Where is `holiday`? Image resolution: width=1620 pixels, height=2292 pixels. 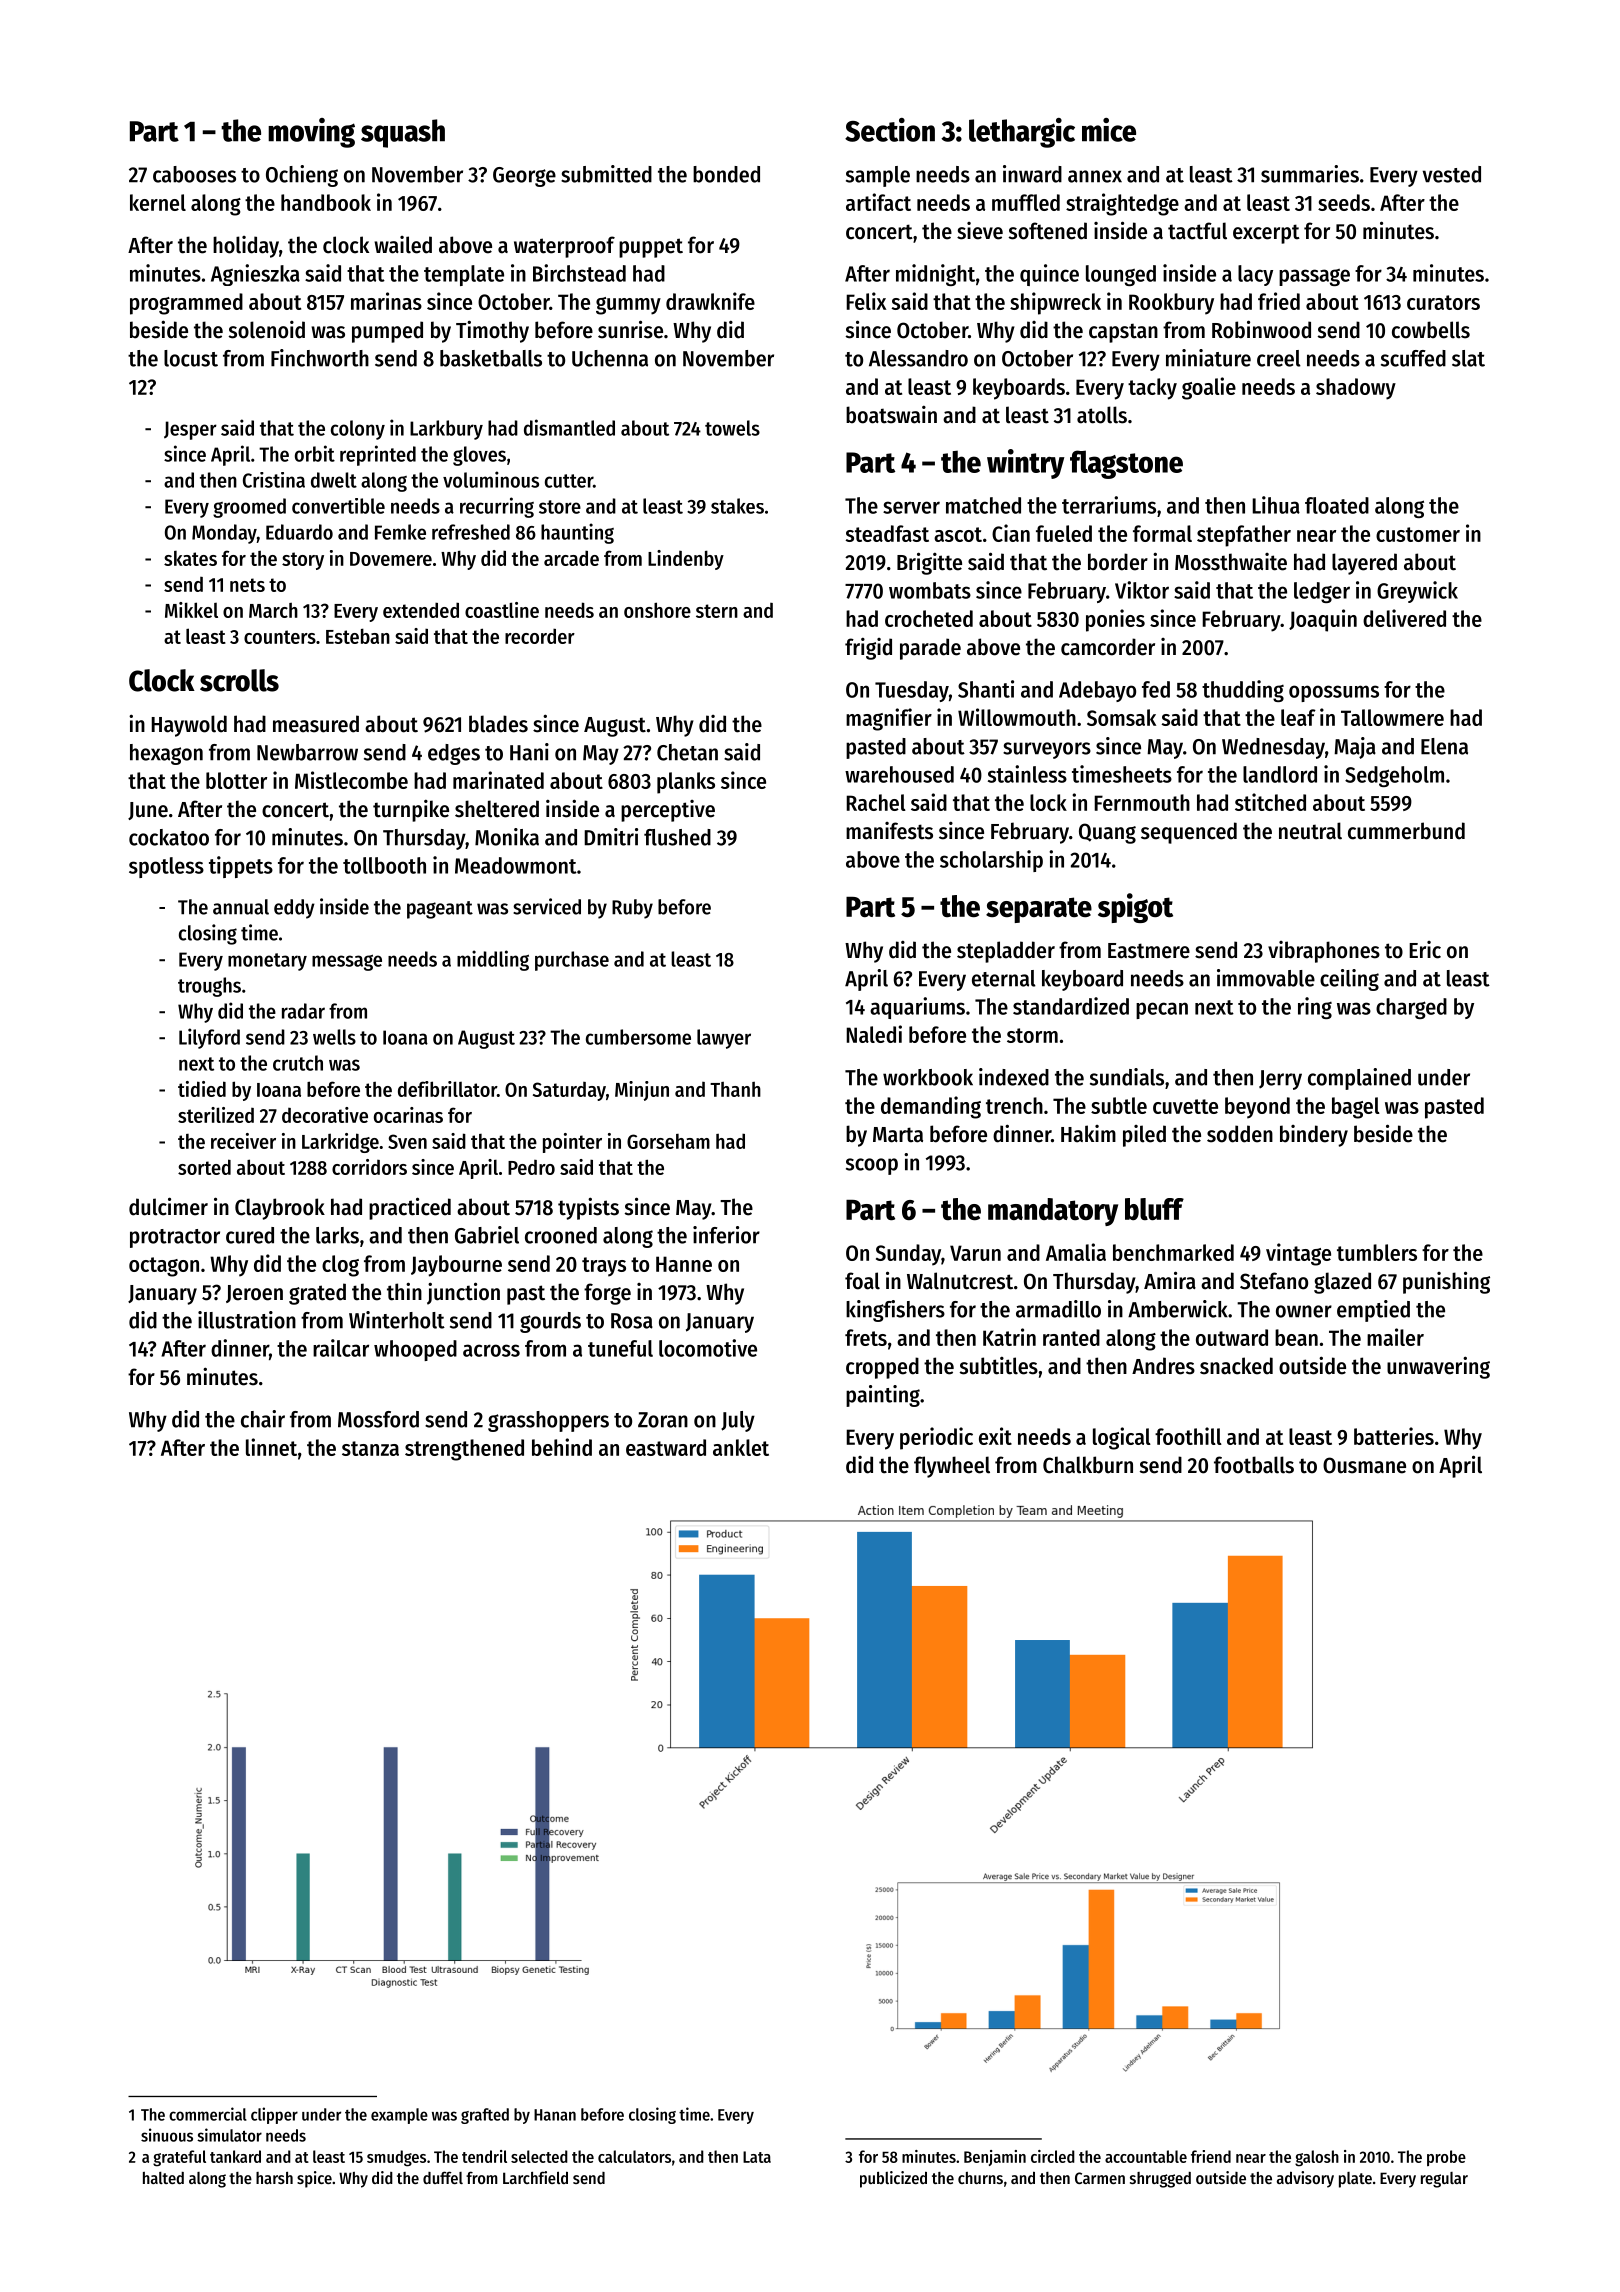
holiday is located at coordinates (246, 247).
